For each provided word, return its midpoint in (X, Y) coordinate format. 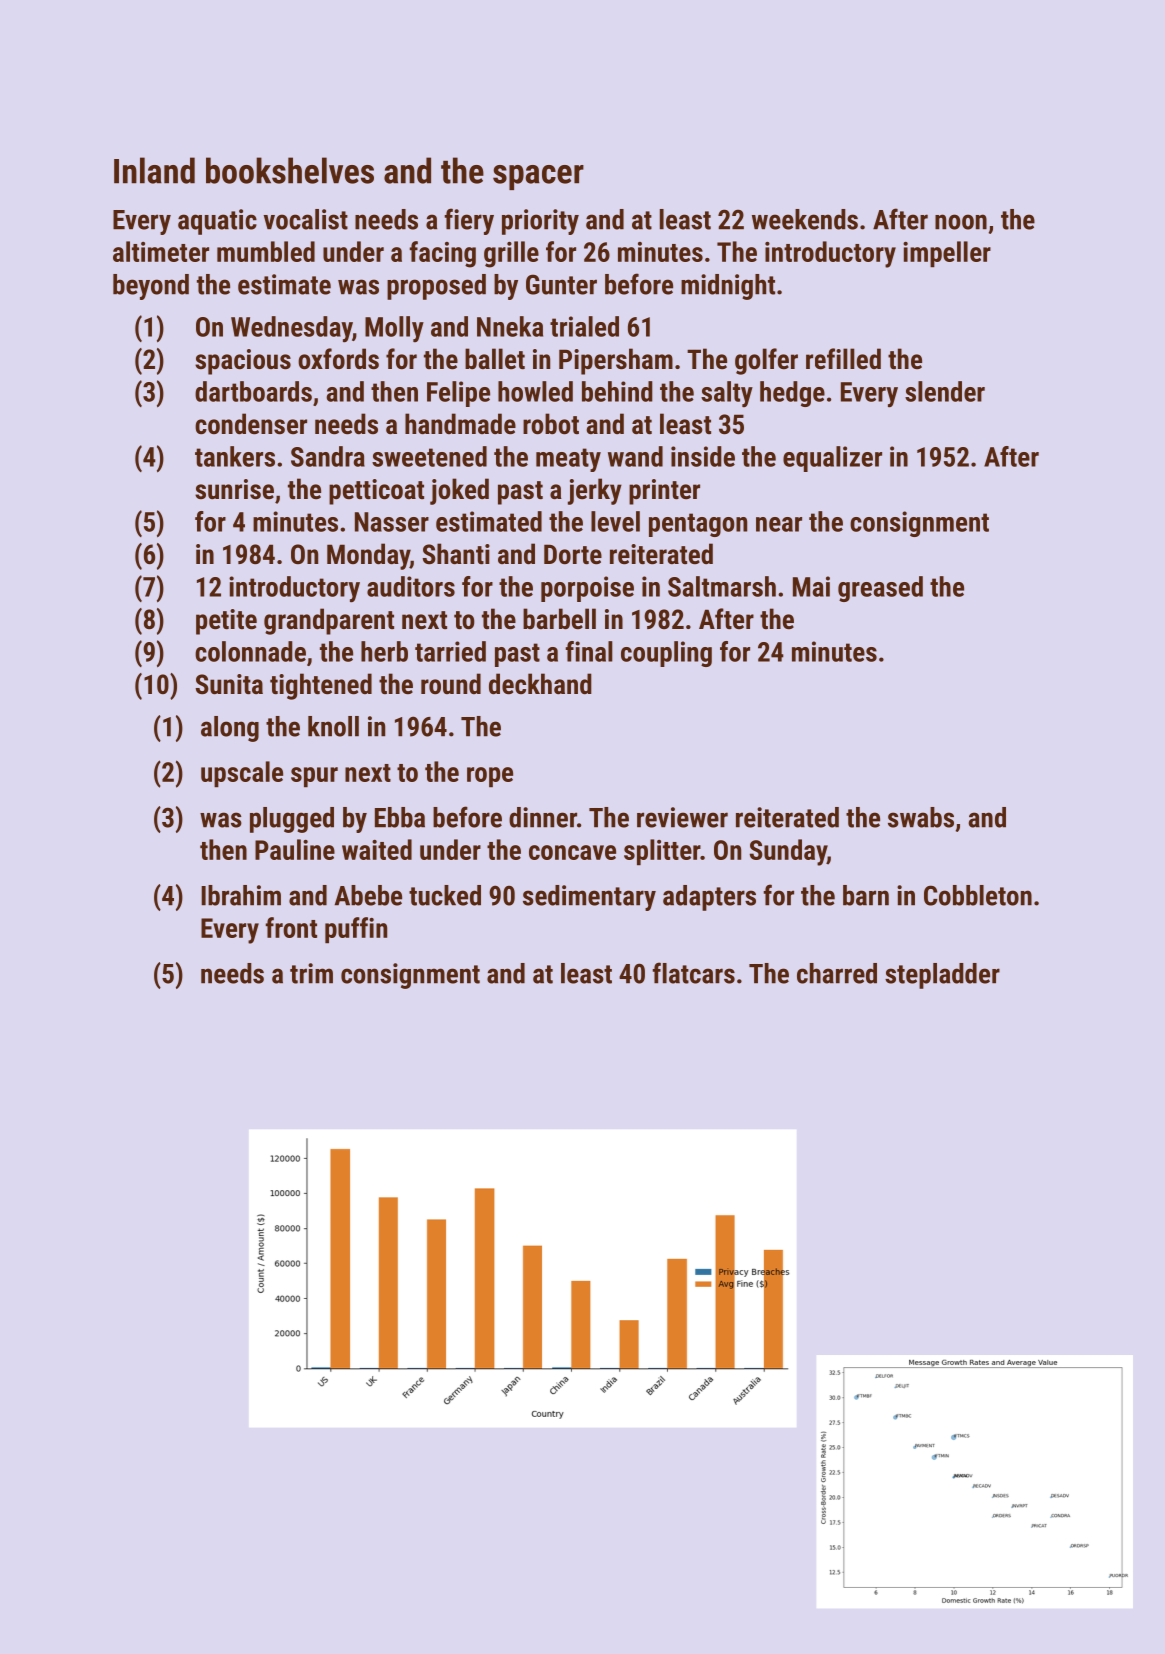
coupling (666, 654)
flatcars (693, 973)
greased (880, 589)
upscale (242, 774)
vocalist (306, 219)
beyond (151, 287)
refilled (843, 359)
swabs (921, 817)
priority (540, 222)
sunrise (234, 489)
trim (311, 973)
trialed (584, 326)
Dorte (573, 554)
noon (961, 222)
